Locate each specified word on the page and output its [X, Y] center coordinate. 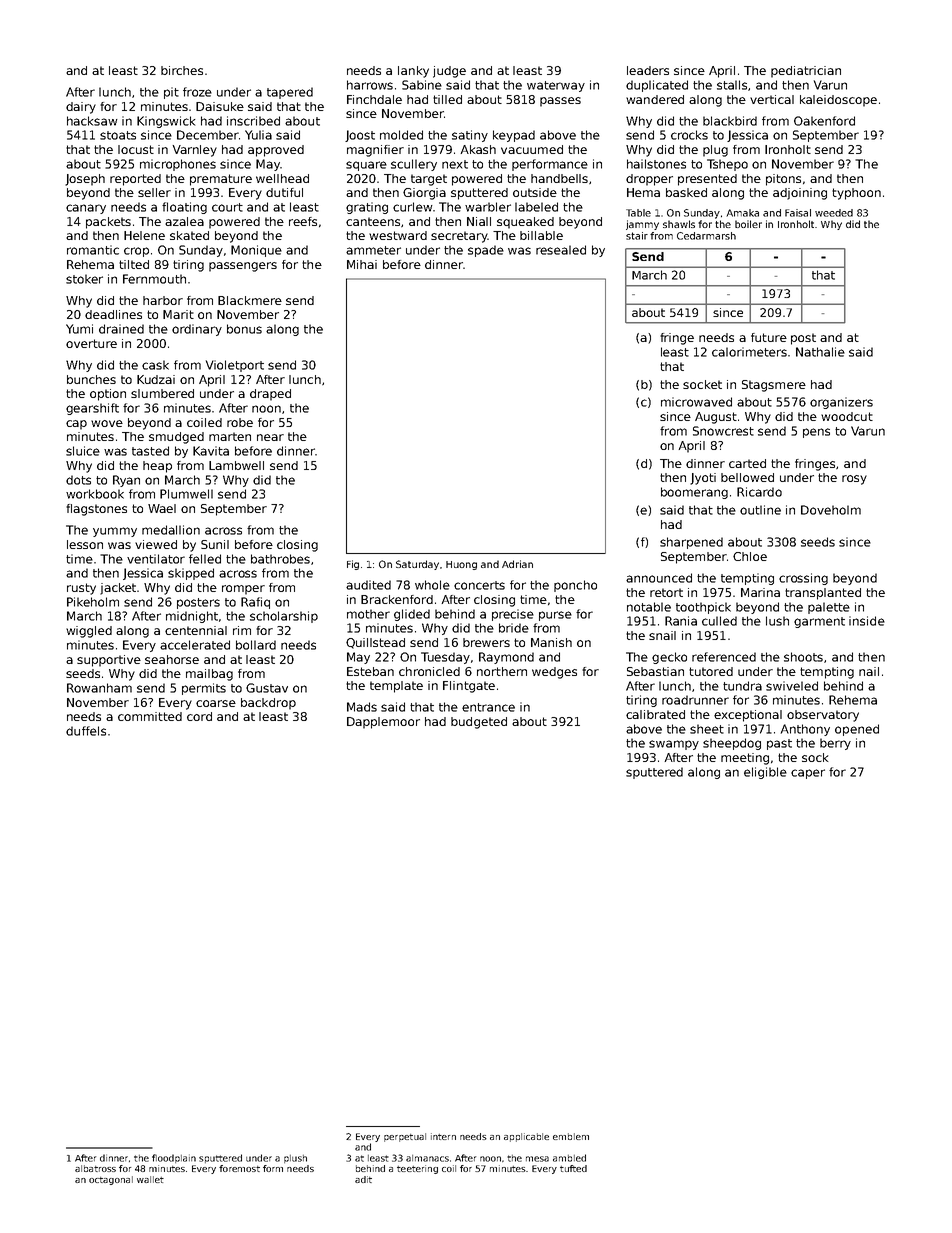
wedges [554, 673]
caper [808, 774]
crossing [803, 579]
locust [136, 149]
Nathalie [820, 352]
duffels [86, 731]
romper [243, 590]
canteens [373, 221]
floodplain [174, 1158]
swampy [674, 745]
